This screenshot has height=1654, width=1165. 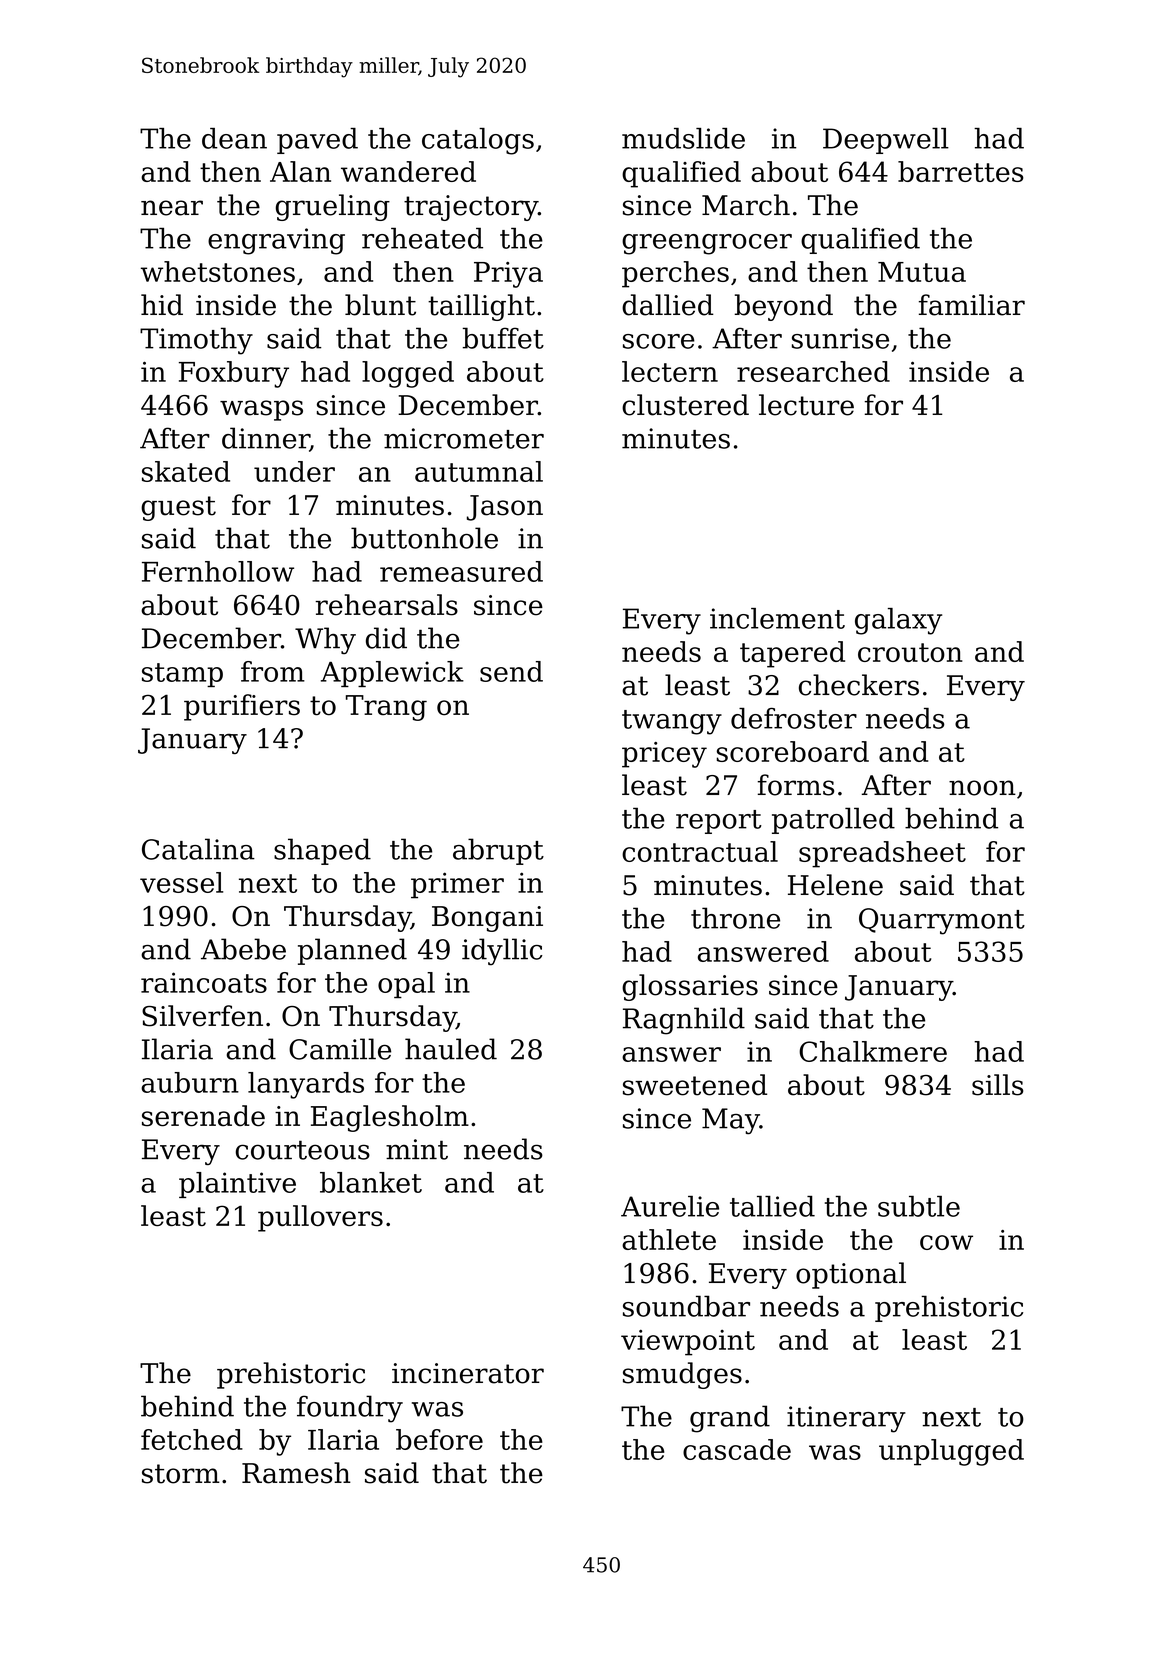 I want to click on Jason, so click(x=505, y=508).
